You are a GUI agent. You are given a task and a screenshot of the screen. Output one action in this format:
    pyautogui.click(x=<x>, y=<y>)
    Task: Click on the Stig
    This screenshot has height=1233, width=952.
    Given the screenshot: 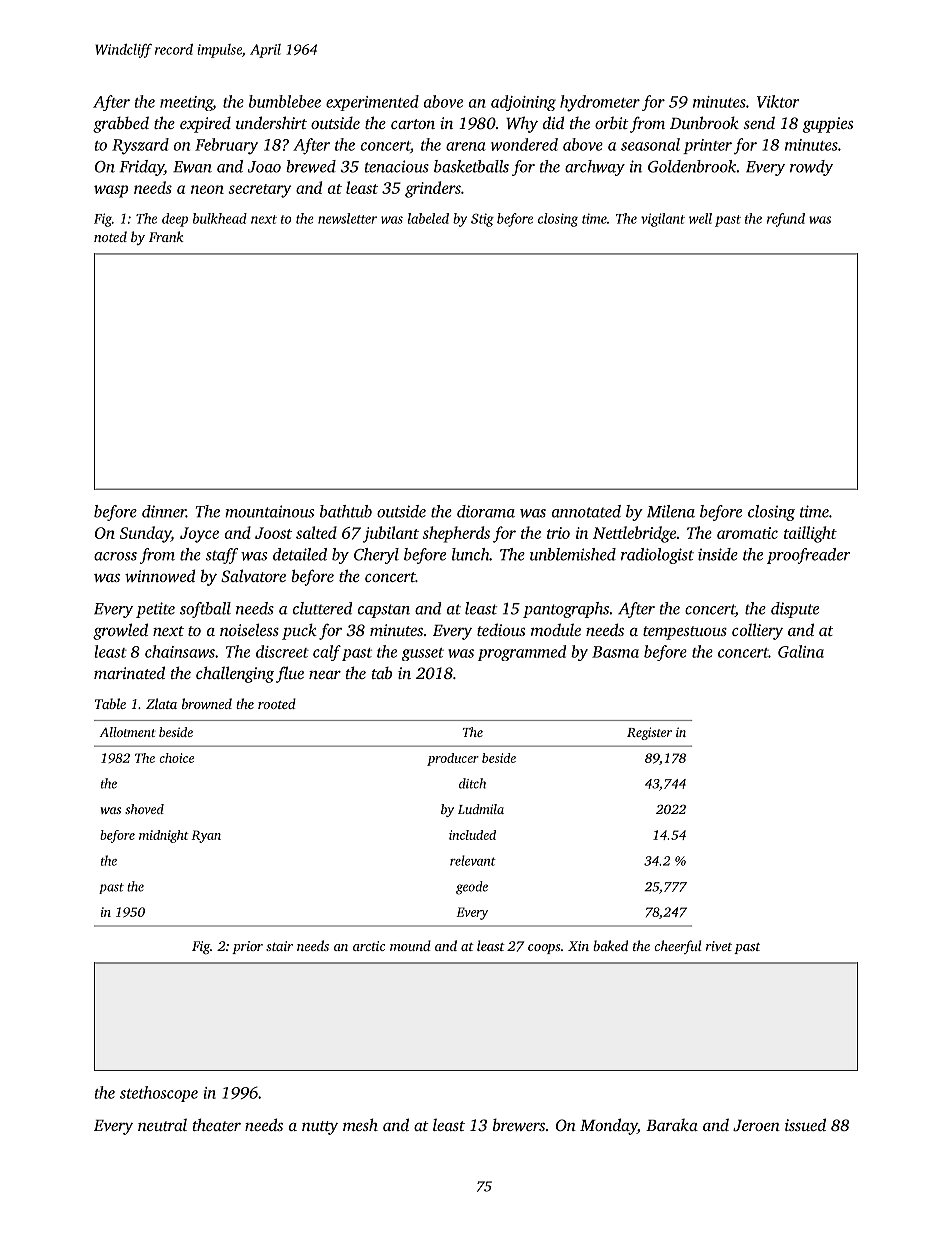 What is the action you would take?
    pyautogui.click(x=482, y=220)
